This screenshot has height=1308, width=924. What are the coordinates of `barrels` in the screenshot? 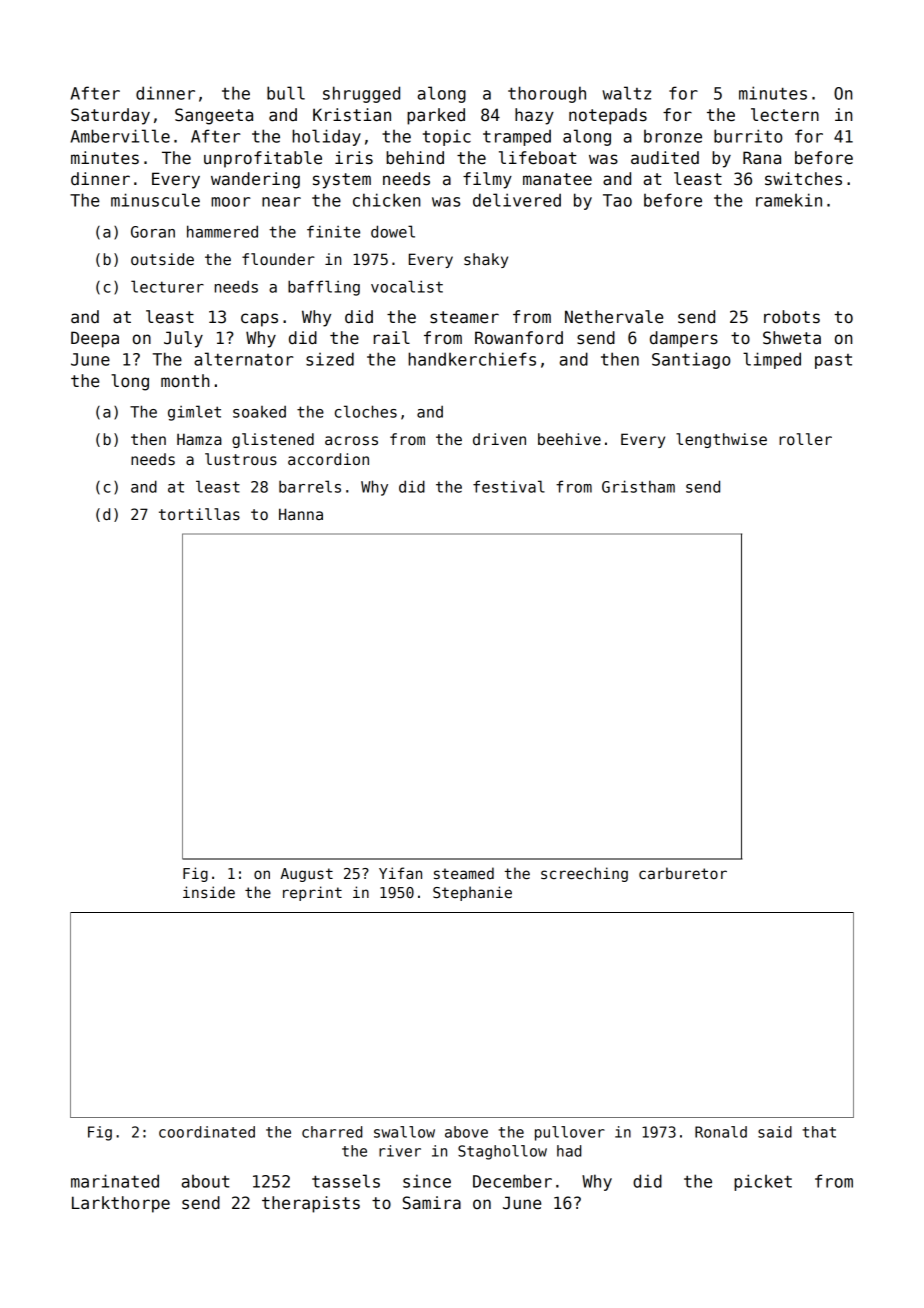 It's located at (310, 486).
